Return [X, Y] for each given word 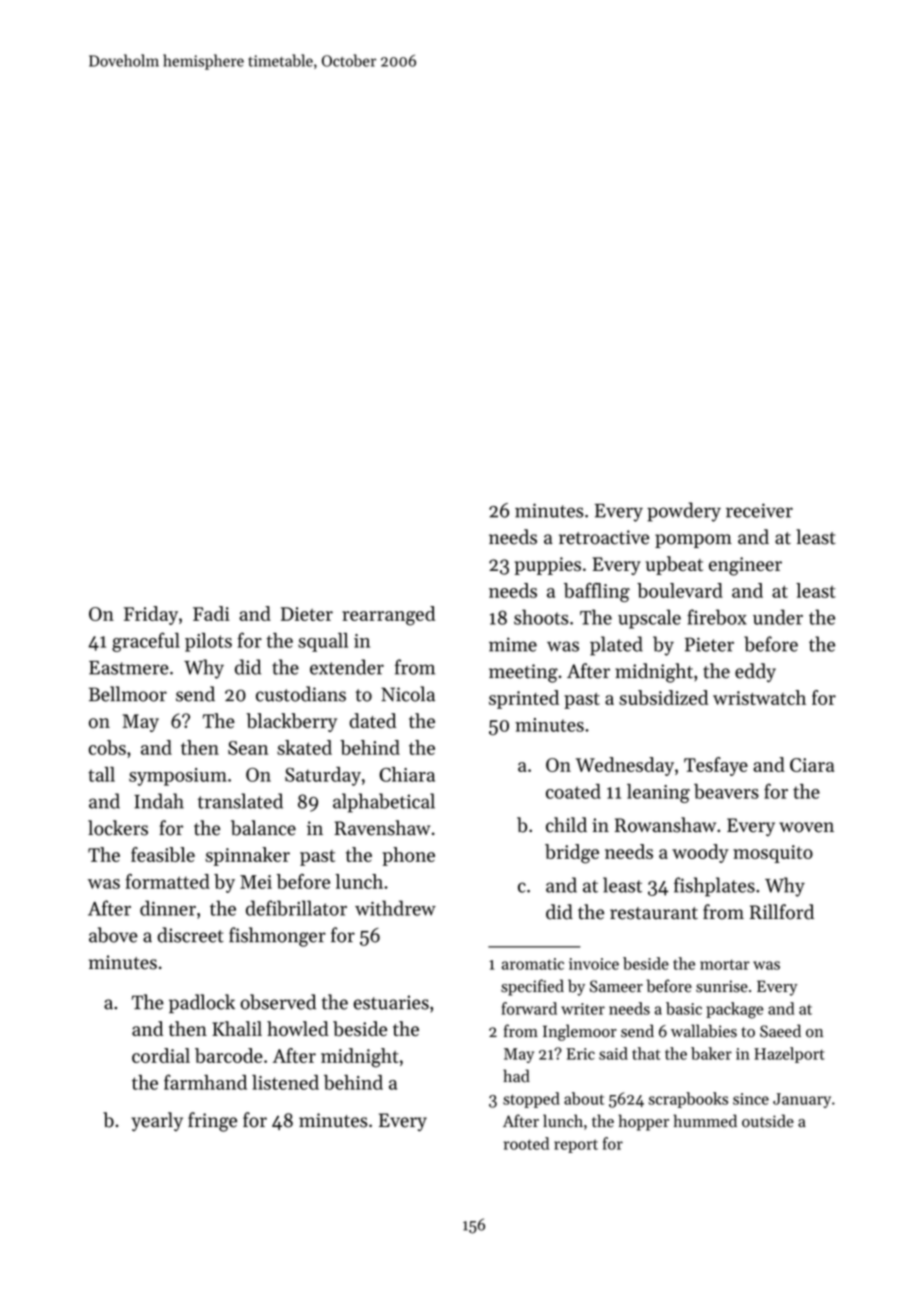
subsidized [663, 697]
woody [700, 853]
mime [513, 644]
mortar [725, 964]
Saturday [323, 776]
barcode [229, 1055]
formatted [168, 881]
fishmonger [277, 937]
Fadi [211, 613]
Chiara [407, 774]
